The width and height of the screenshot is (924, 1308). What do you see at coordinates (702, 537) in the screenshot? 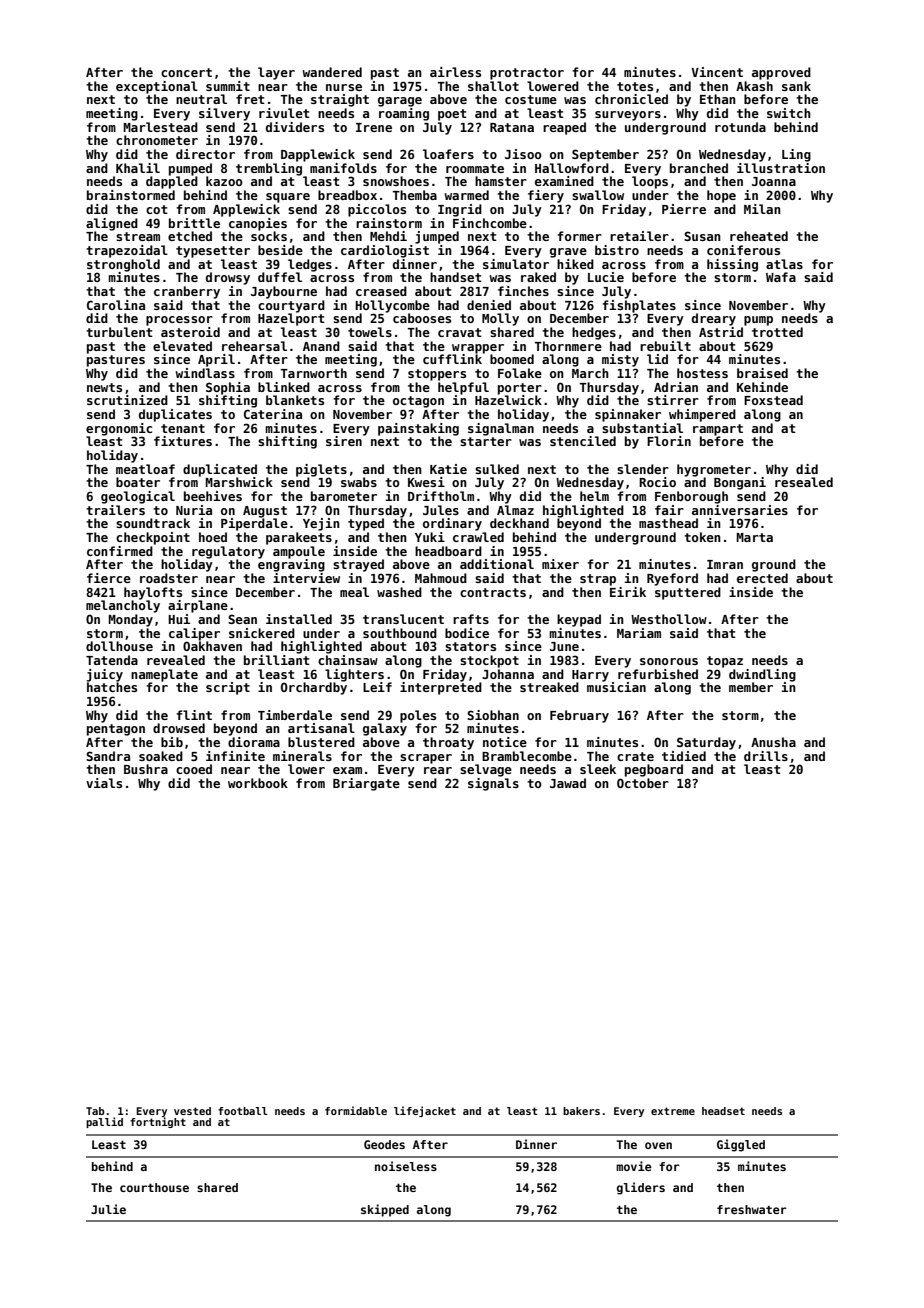
I see `token` at bounding box center [702, 537].
